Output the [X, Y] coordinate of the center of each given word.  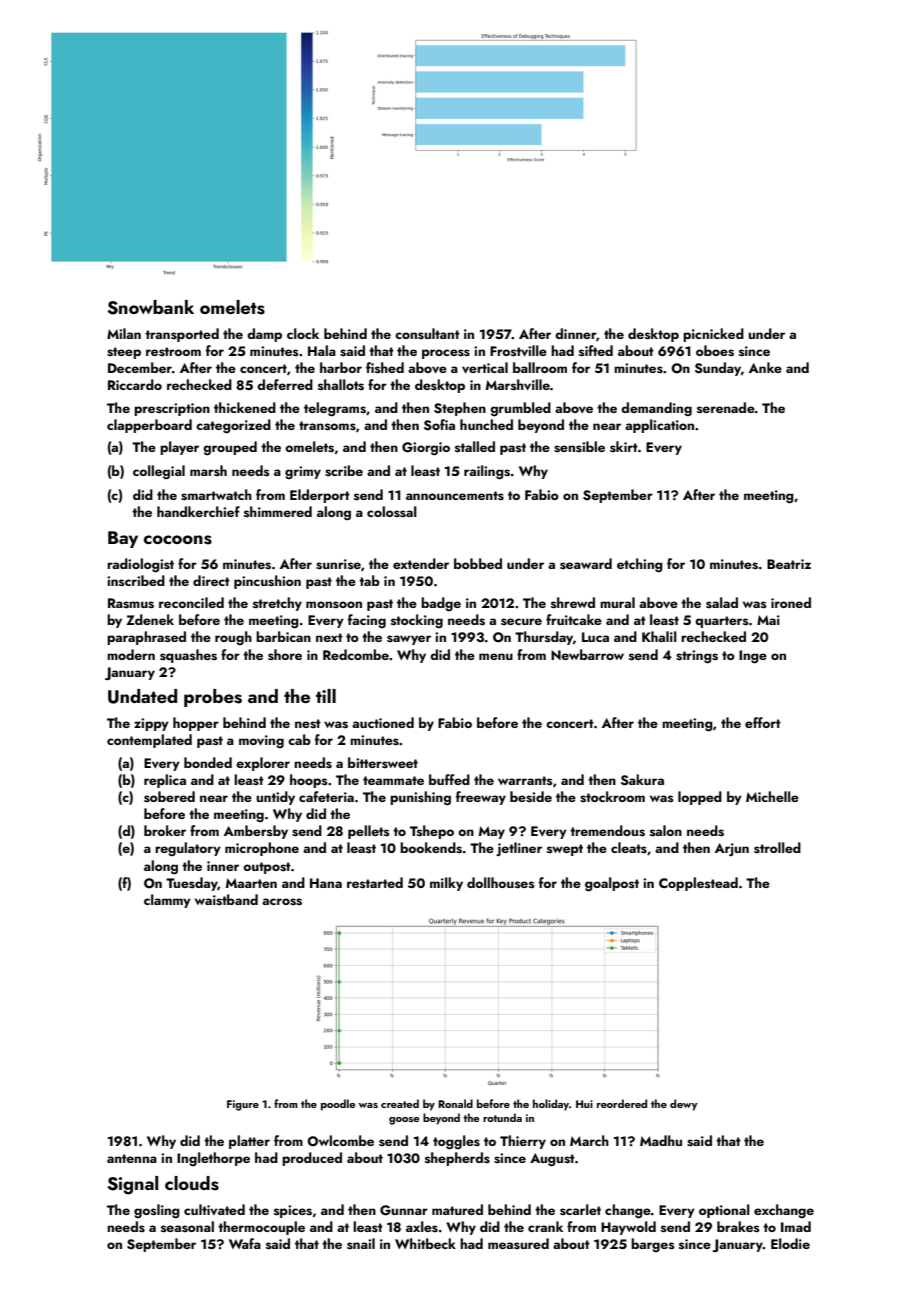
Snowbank [150, 307]
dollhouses [501, 882]
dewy [684, 1105]
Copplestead [698, 884]
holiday [551, 1105]
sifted [596, 350]
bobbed [478, 563]
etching [640, 565]
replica [165, 781]
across [282, 902]
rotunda [502, 1117]
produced [312, 1159]
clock [303, 333]
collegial [159, 472]
